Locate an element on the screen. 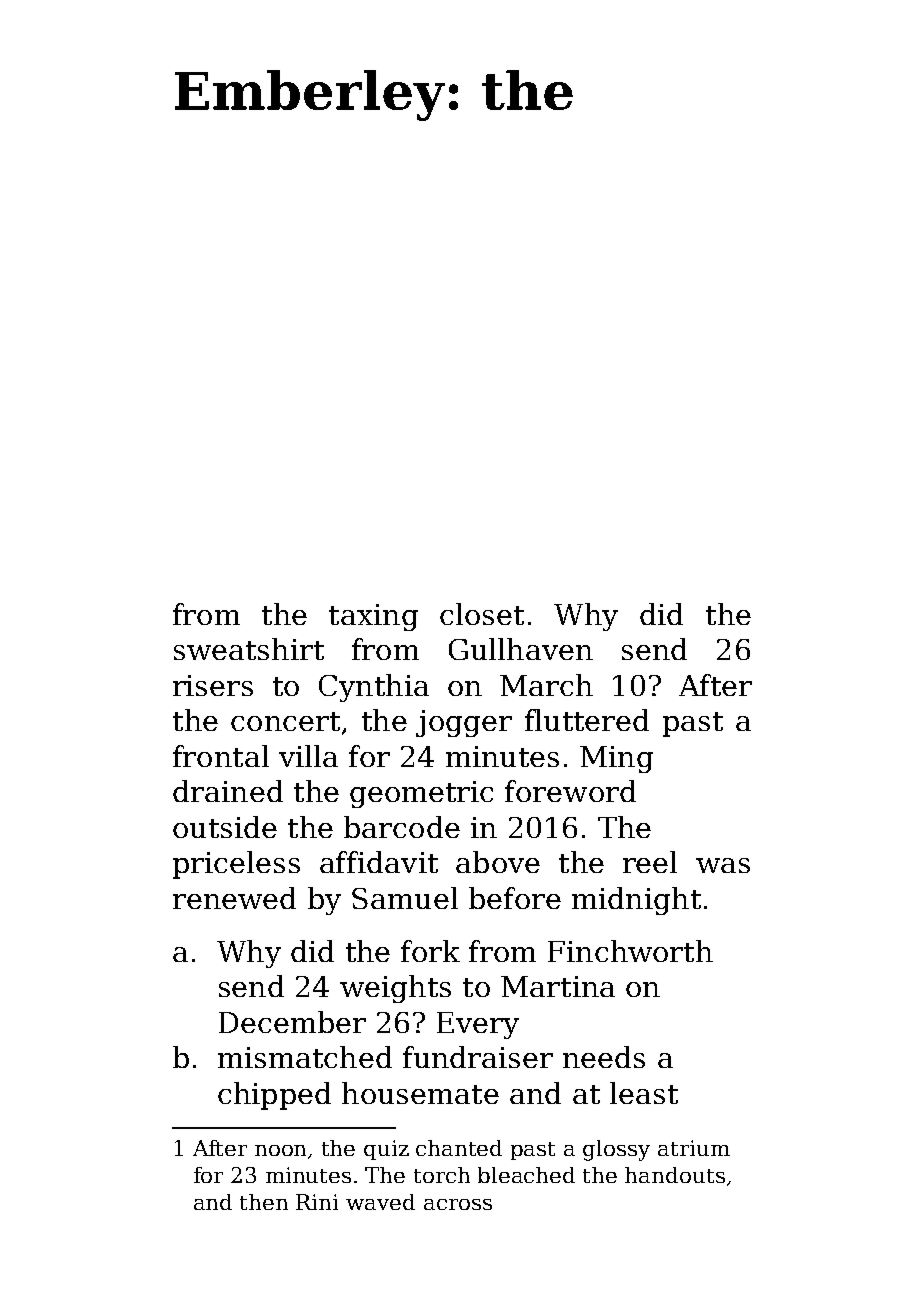 The height and width of the screenshot is (1311, 924). sweatshirt is located at coordinates (249, 649).
